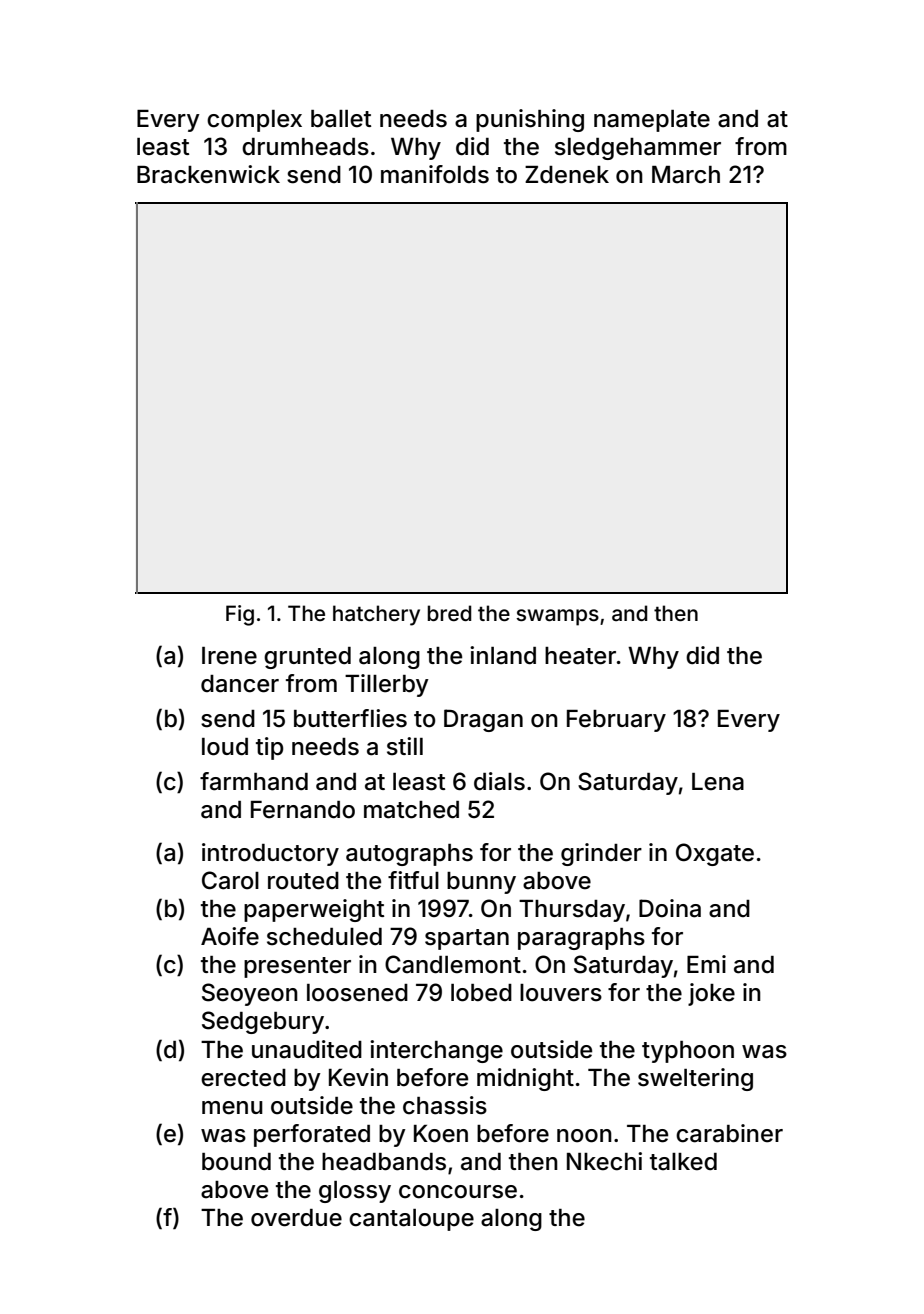 This document has height=1314, width=924. Describe the element at coordinates (503, 655) in the document. I see `inland` at that location.
